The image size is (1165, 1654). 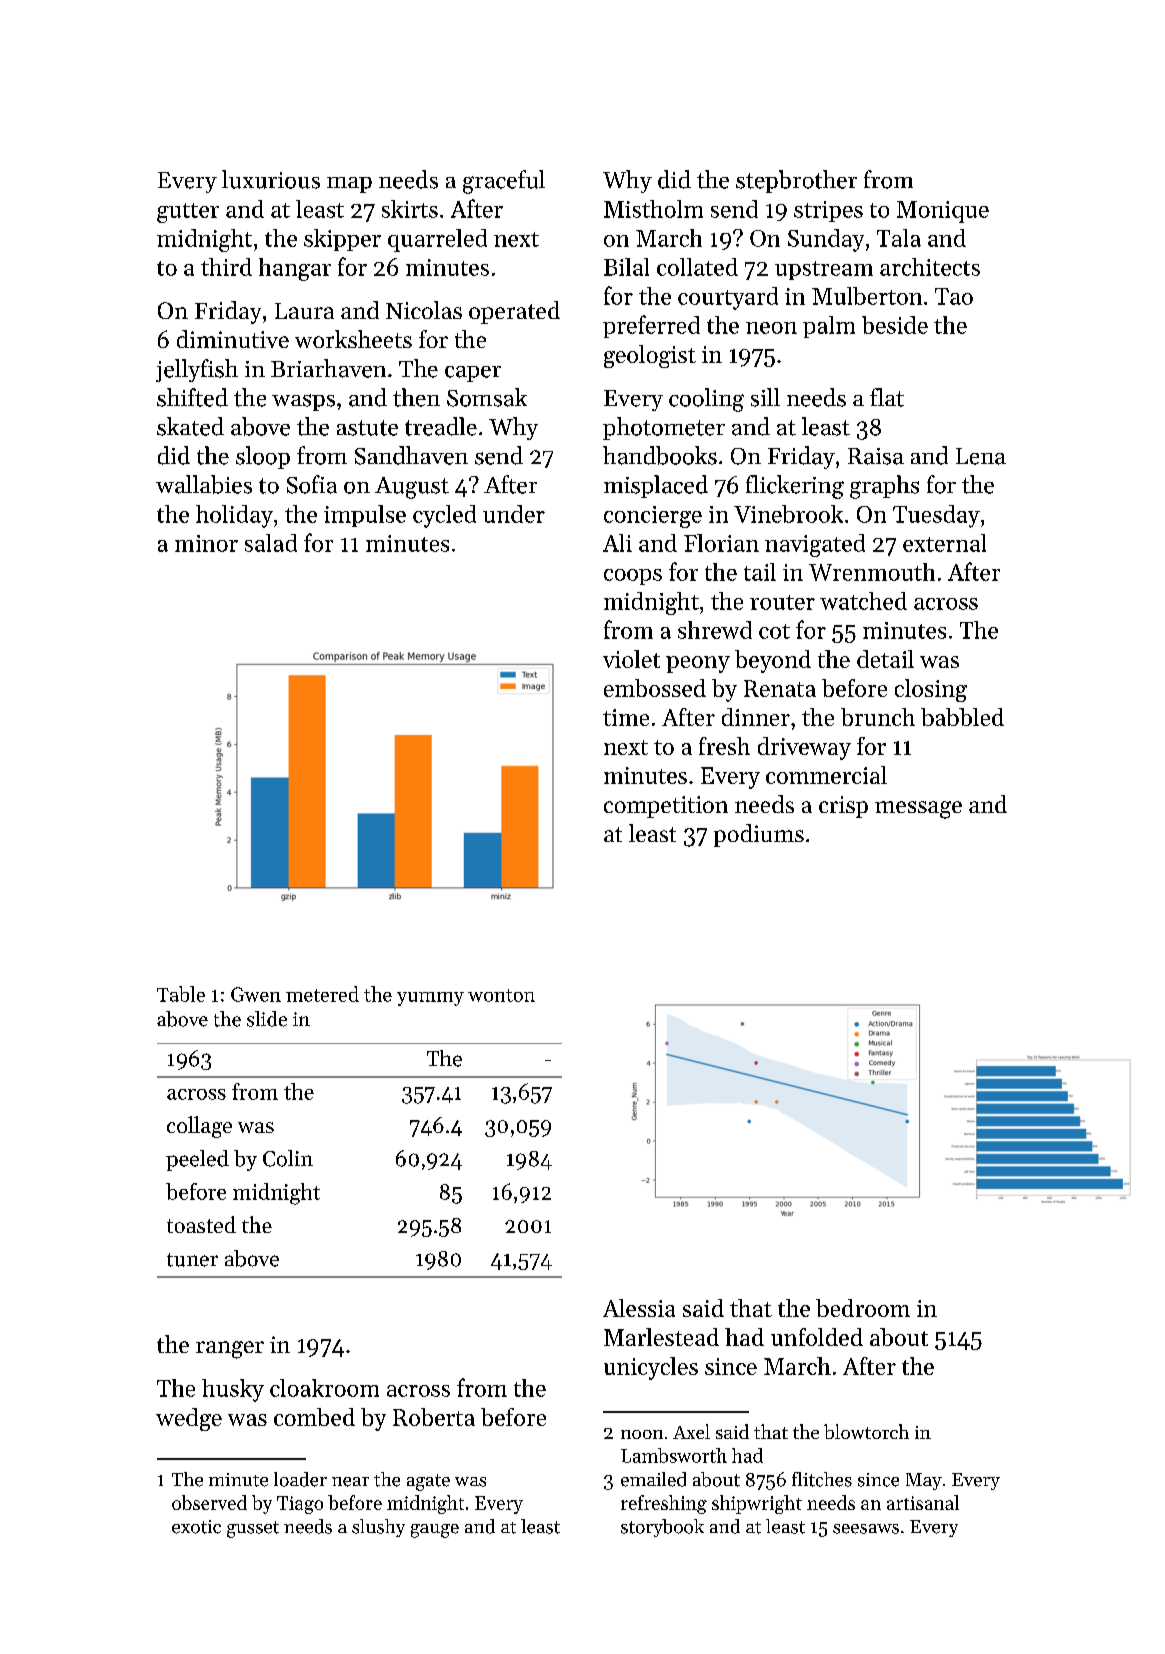 What do you see at coordinates (918, 810) in the image?
I see `message` at bounding box center [918, 810].
